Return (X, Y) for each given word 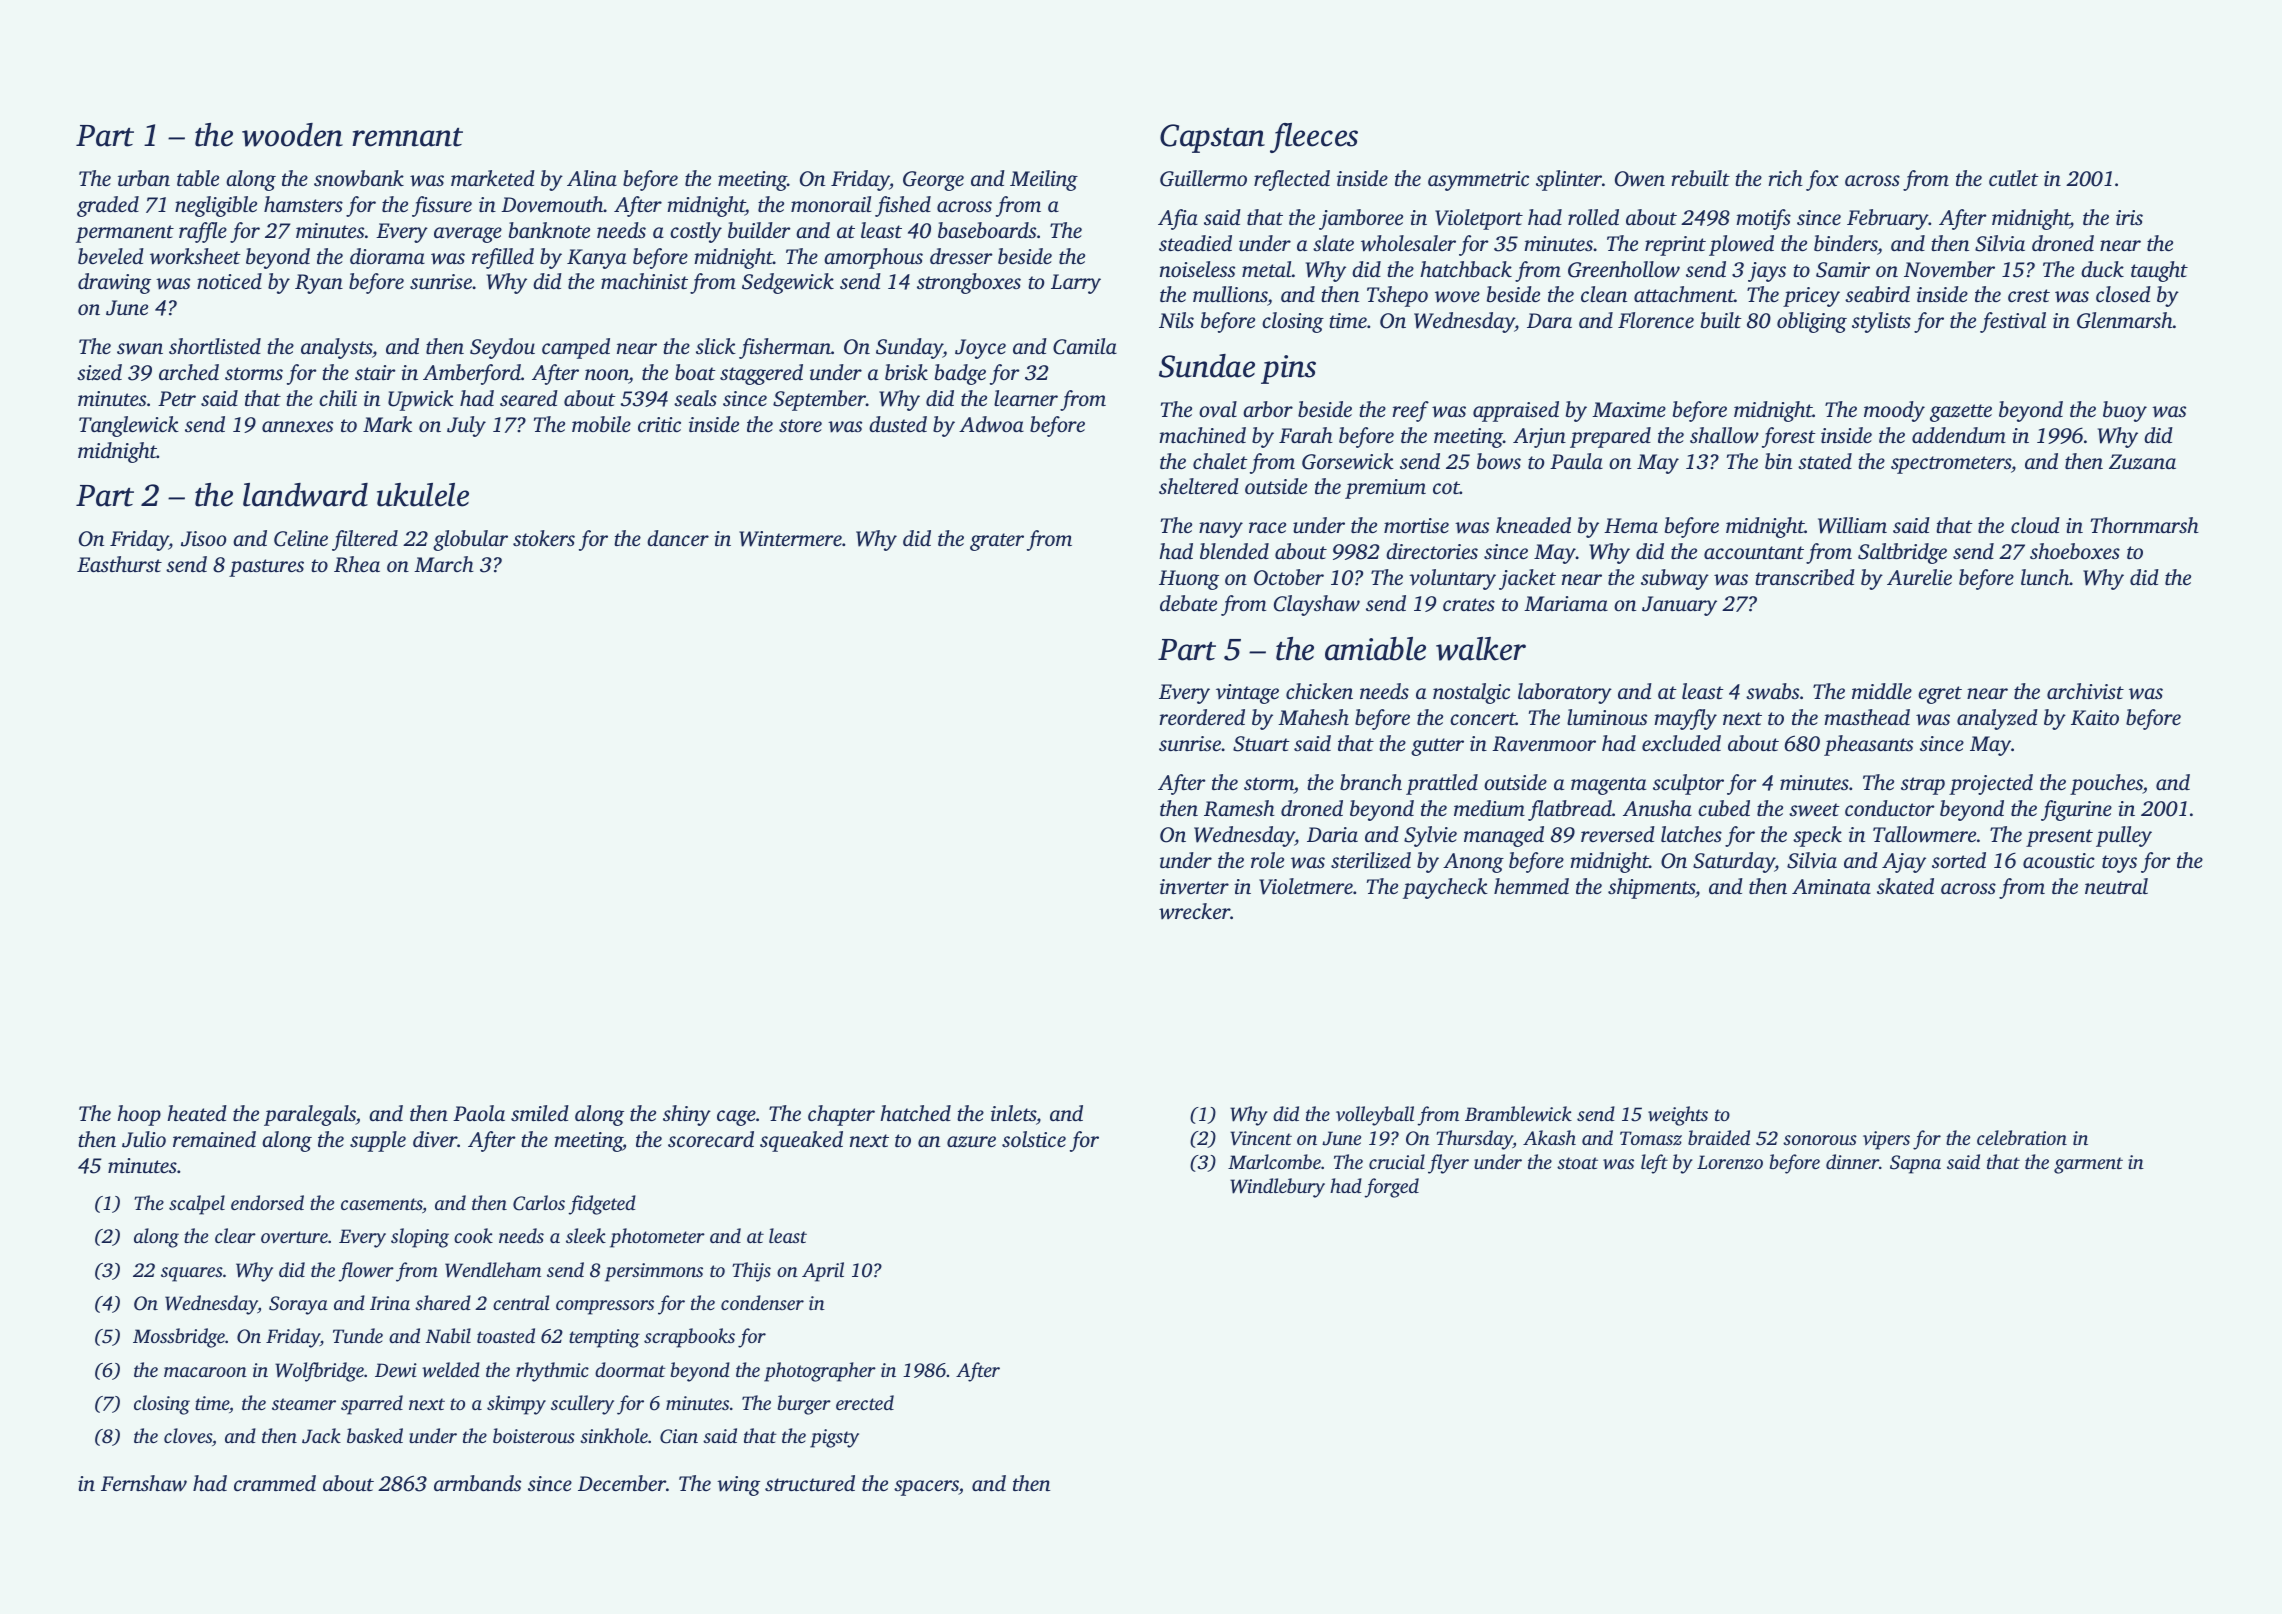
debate (1188, 603)
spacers (926, 1488)
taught (2159, 271)
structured (810, 1483)
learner (1026, 398)
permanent (125, 234)
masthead (1867, 717)
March (444, 564)
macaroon (205, 1372)
